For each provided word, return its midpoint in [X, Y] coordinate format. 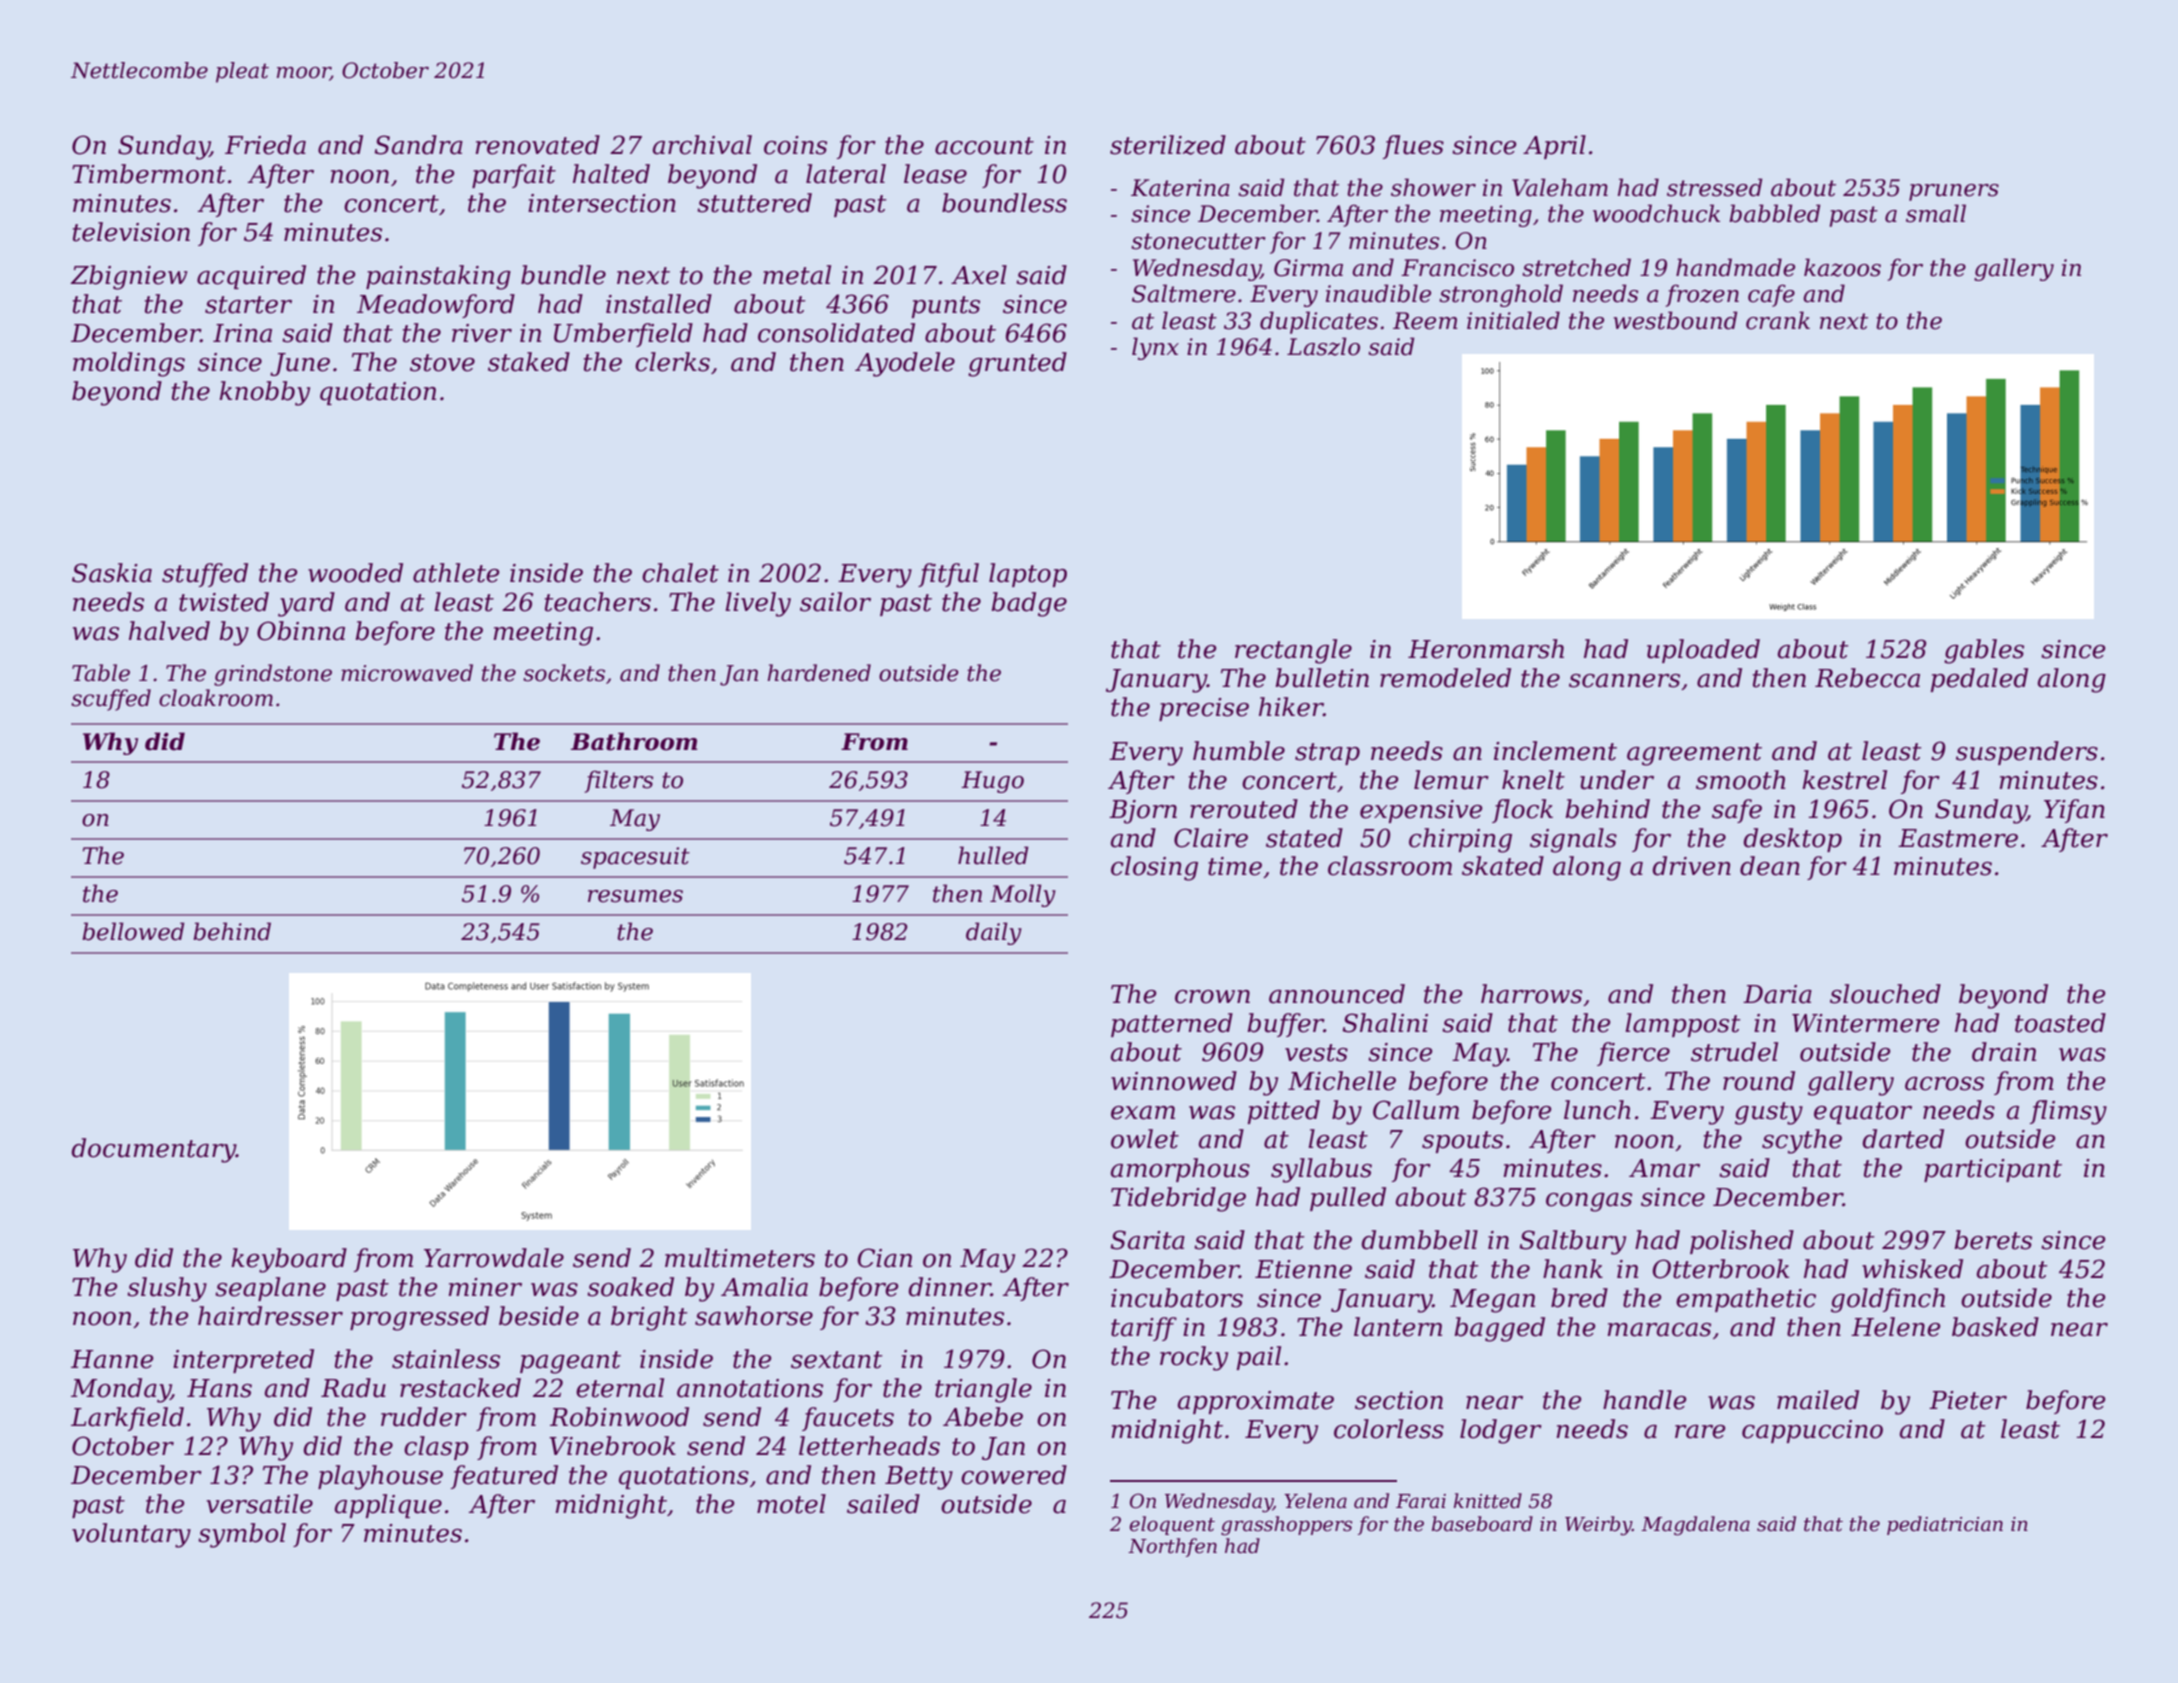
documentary [153, 1150]
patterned [1172, 1025]
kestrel [1844, 780]
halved [169, 631]
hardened [819, 673]
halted [611, 174]
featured [504, 1477]
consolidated [836, 333]
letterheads [869, 1446]
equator [1863, 1113]
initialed [1513, 320]
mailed [1818, 1400]
